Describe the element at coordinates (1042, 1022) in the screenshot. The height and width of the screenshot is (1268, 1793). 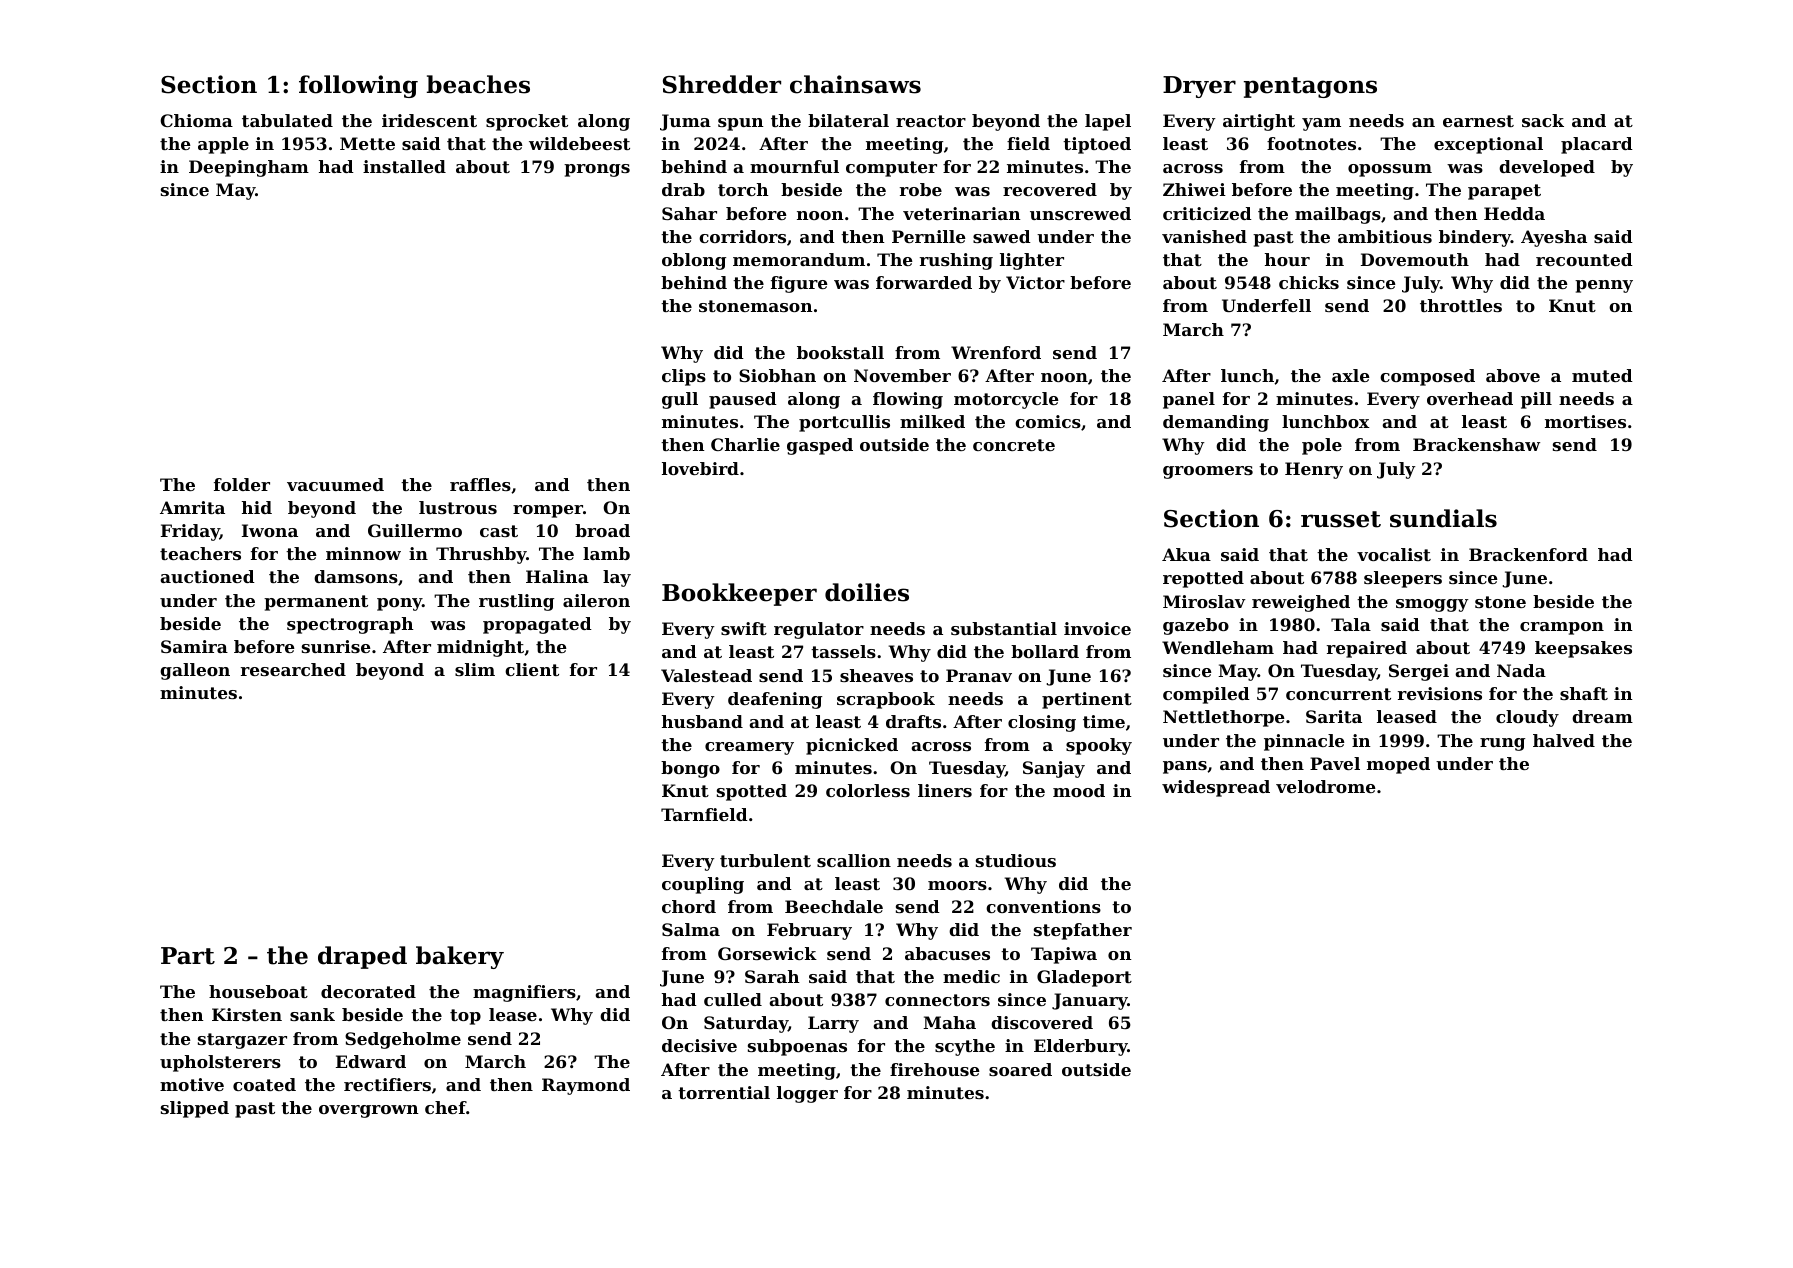
I see `discovered` at that location.
